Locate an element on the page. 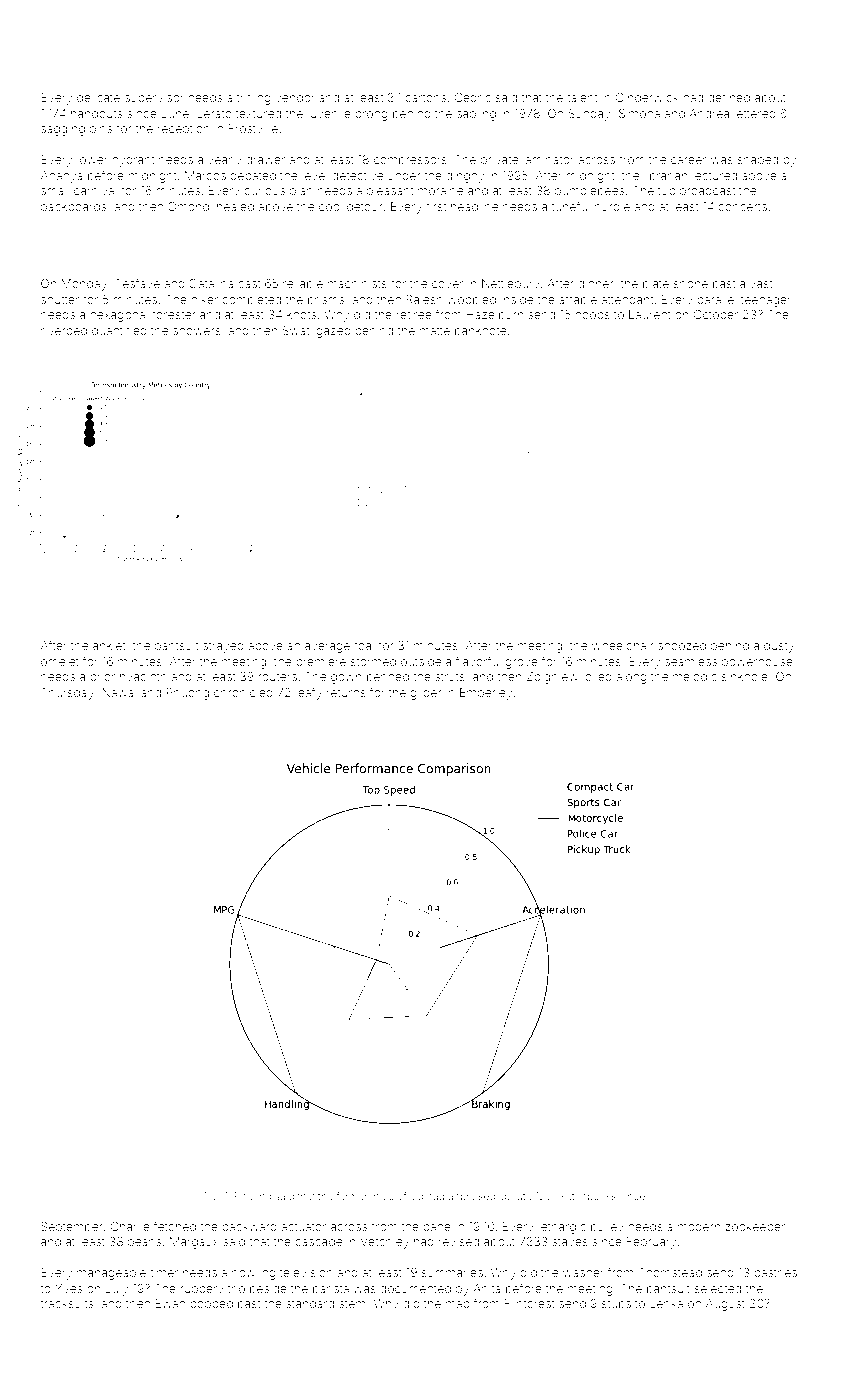  teenager is located at coordinates (766, 301).
